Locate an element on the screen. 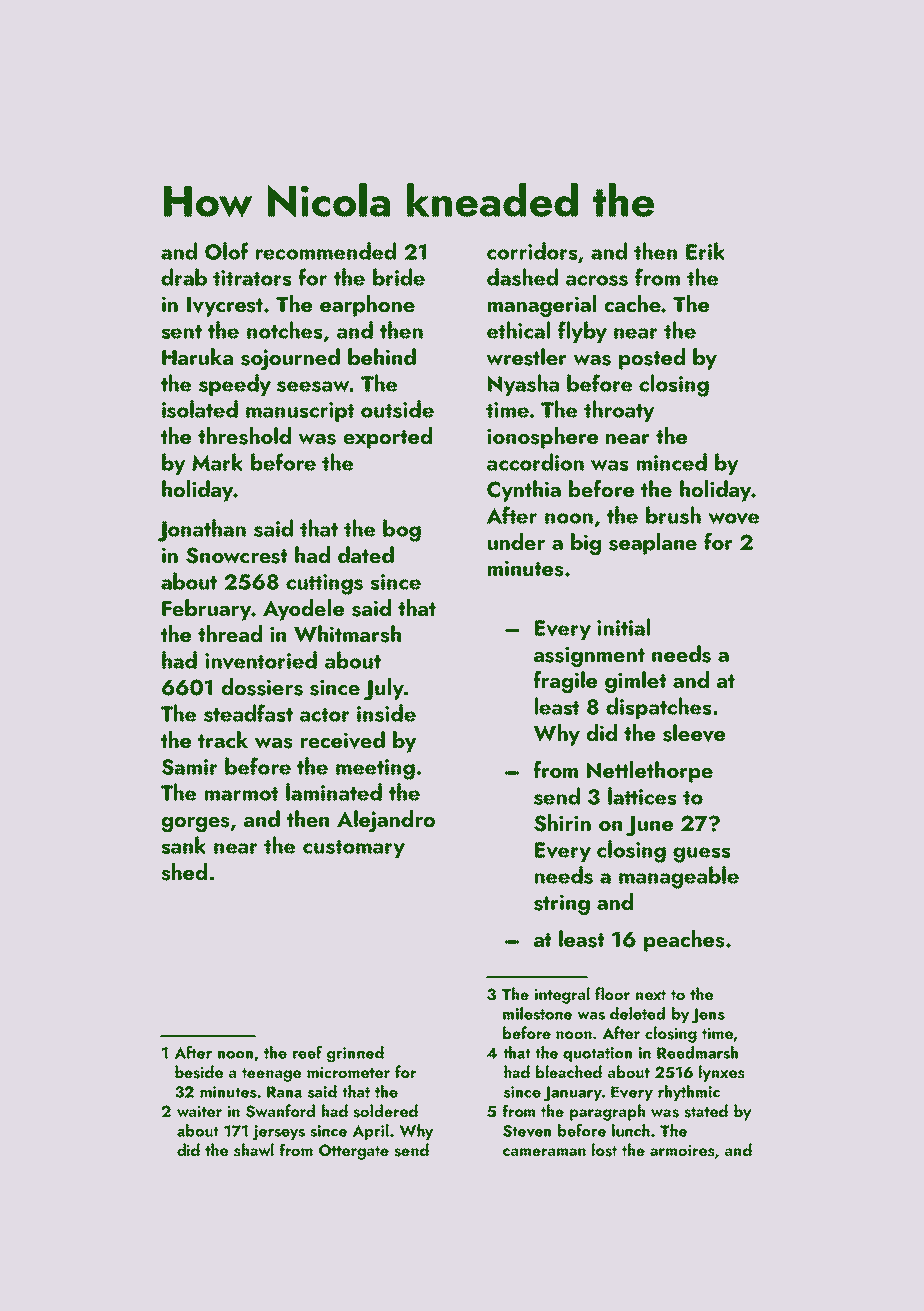 This screenshot has height=1311, width=924. jerseys is located at coordinates (279, 1133).
